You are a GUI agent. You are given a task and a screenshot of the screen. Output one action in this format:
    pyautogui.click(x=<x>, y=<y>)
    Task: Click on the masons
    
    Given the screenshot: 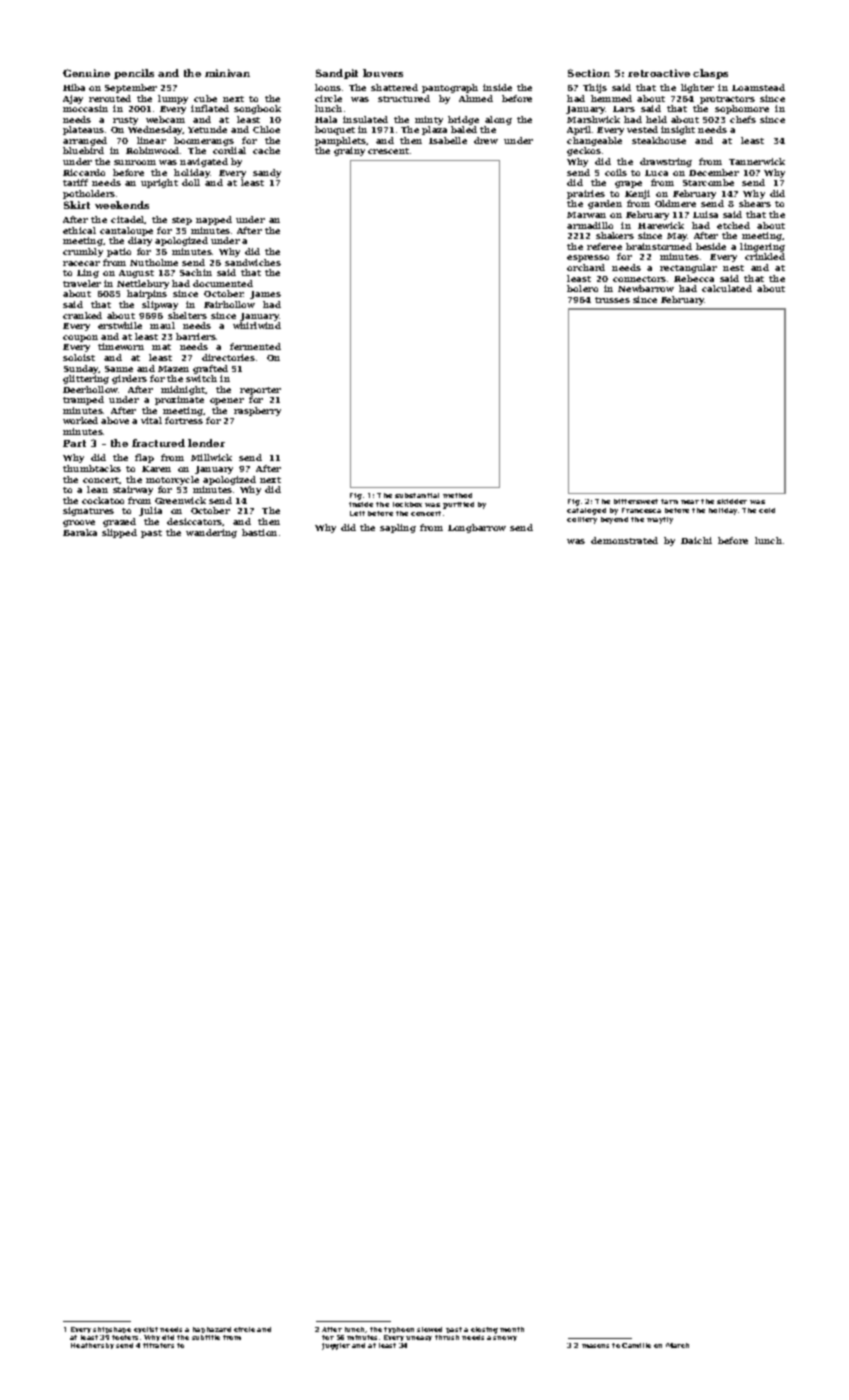 What is the action you would take?
    pyautogui.click(x=595, y=1346)
